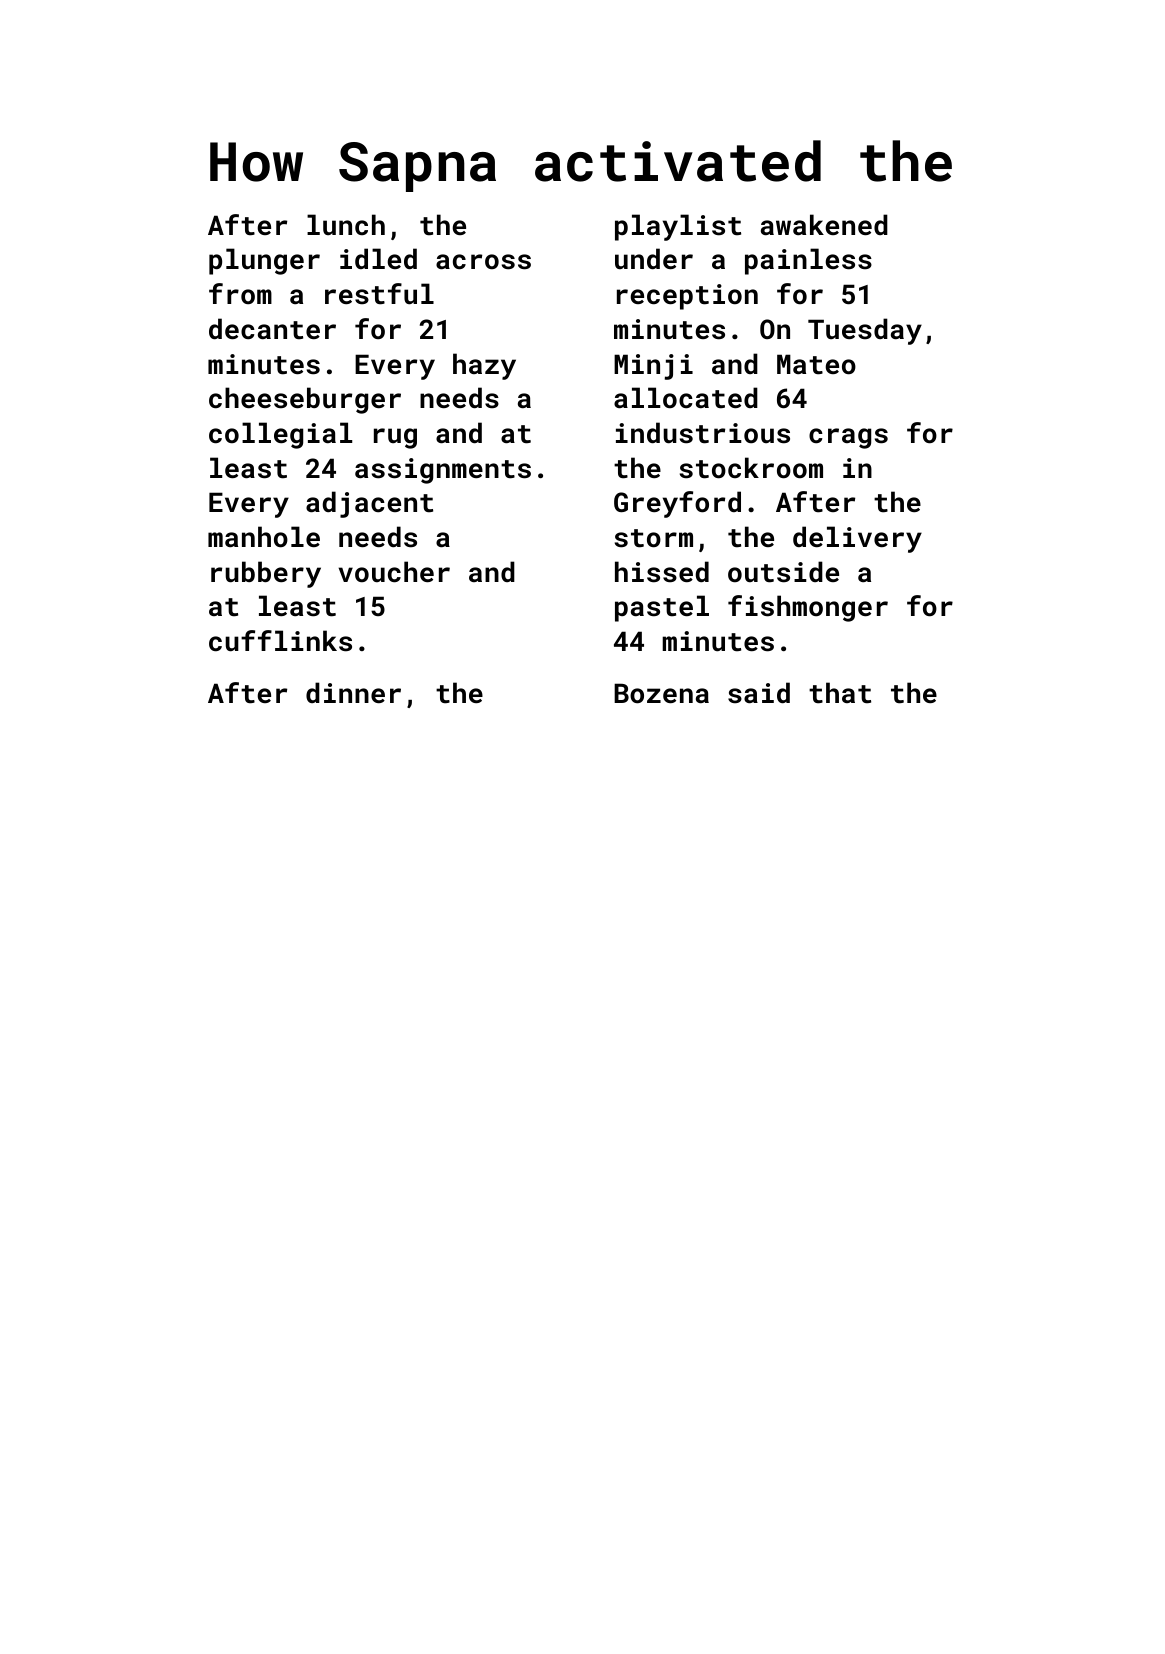 The image size is (1165, 1654). Describe the element at coordinates (653, 367) in the document. I see `Minji` at that location.
